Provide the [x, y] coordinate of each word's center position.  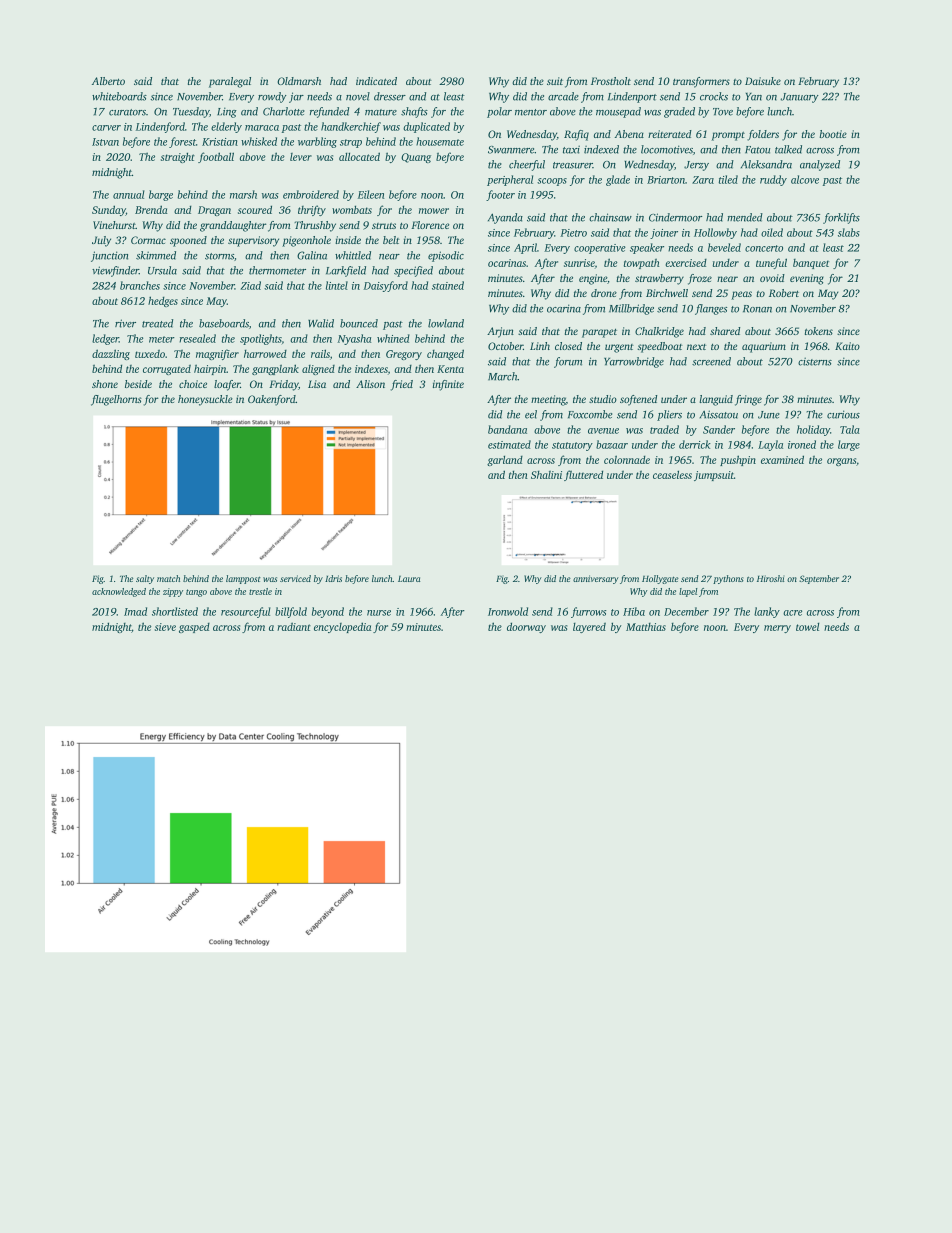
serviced [295, 578]
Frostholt [611, 81]
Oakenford [272, 400]
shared [725, 331]
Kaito [847, 346]
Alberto [108, 81]
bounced [359, 323]
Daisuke [763, 81]
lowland [446, 323]
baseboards [224, 323]
